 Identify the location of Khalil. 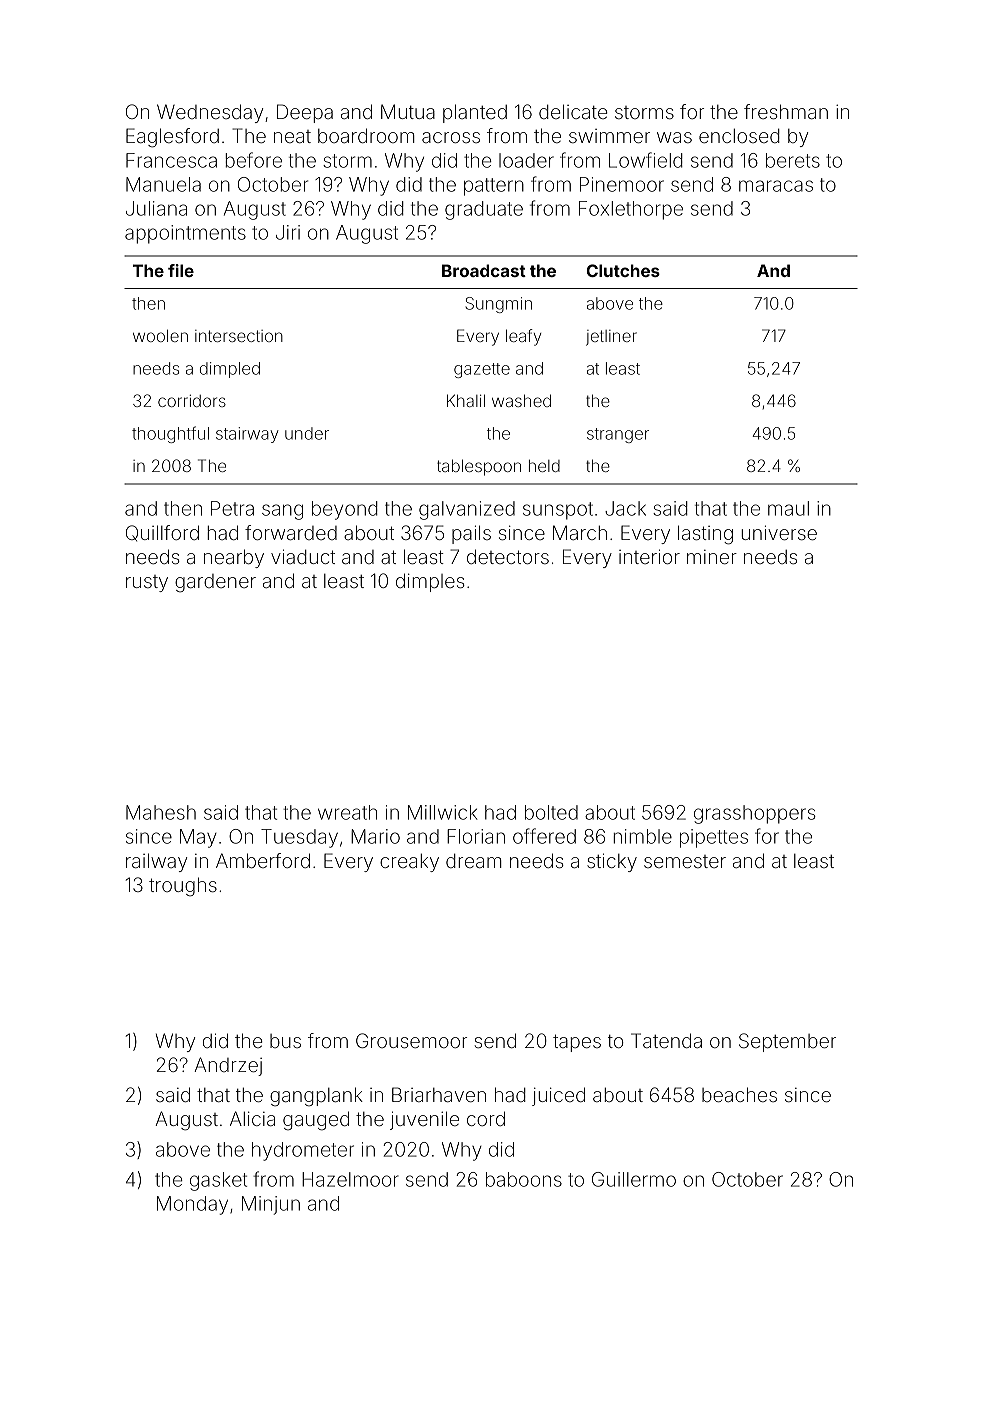
(466, 400).
